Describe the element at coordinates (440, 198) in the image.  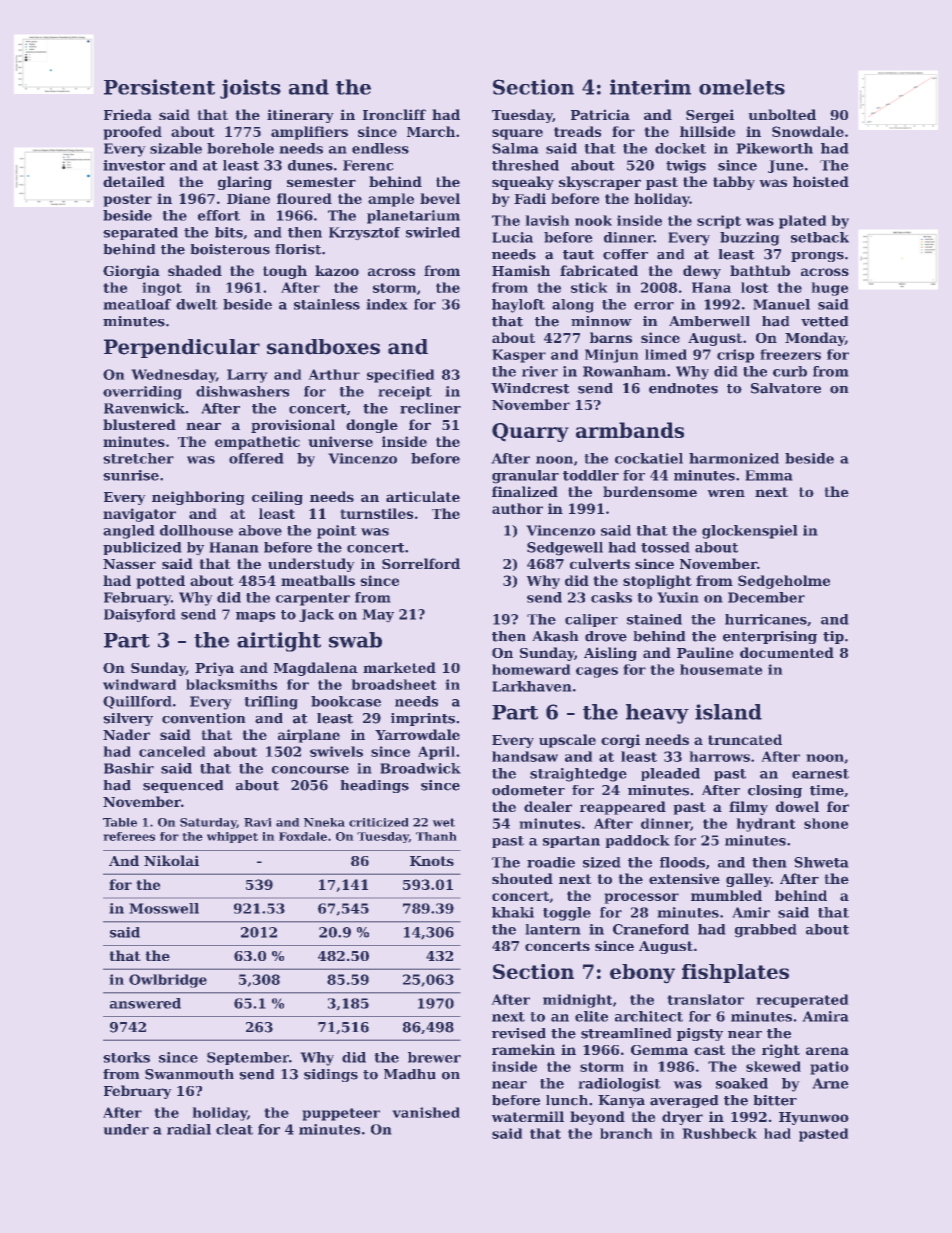
I see `bevel` at that location.
